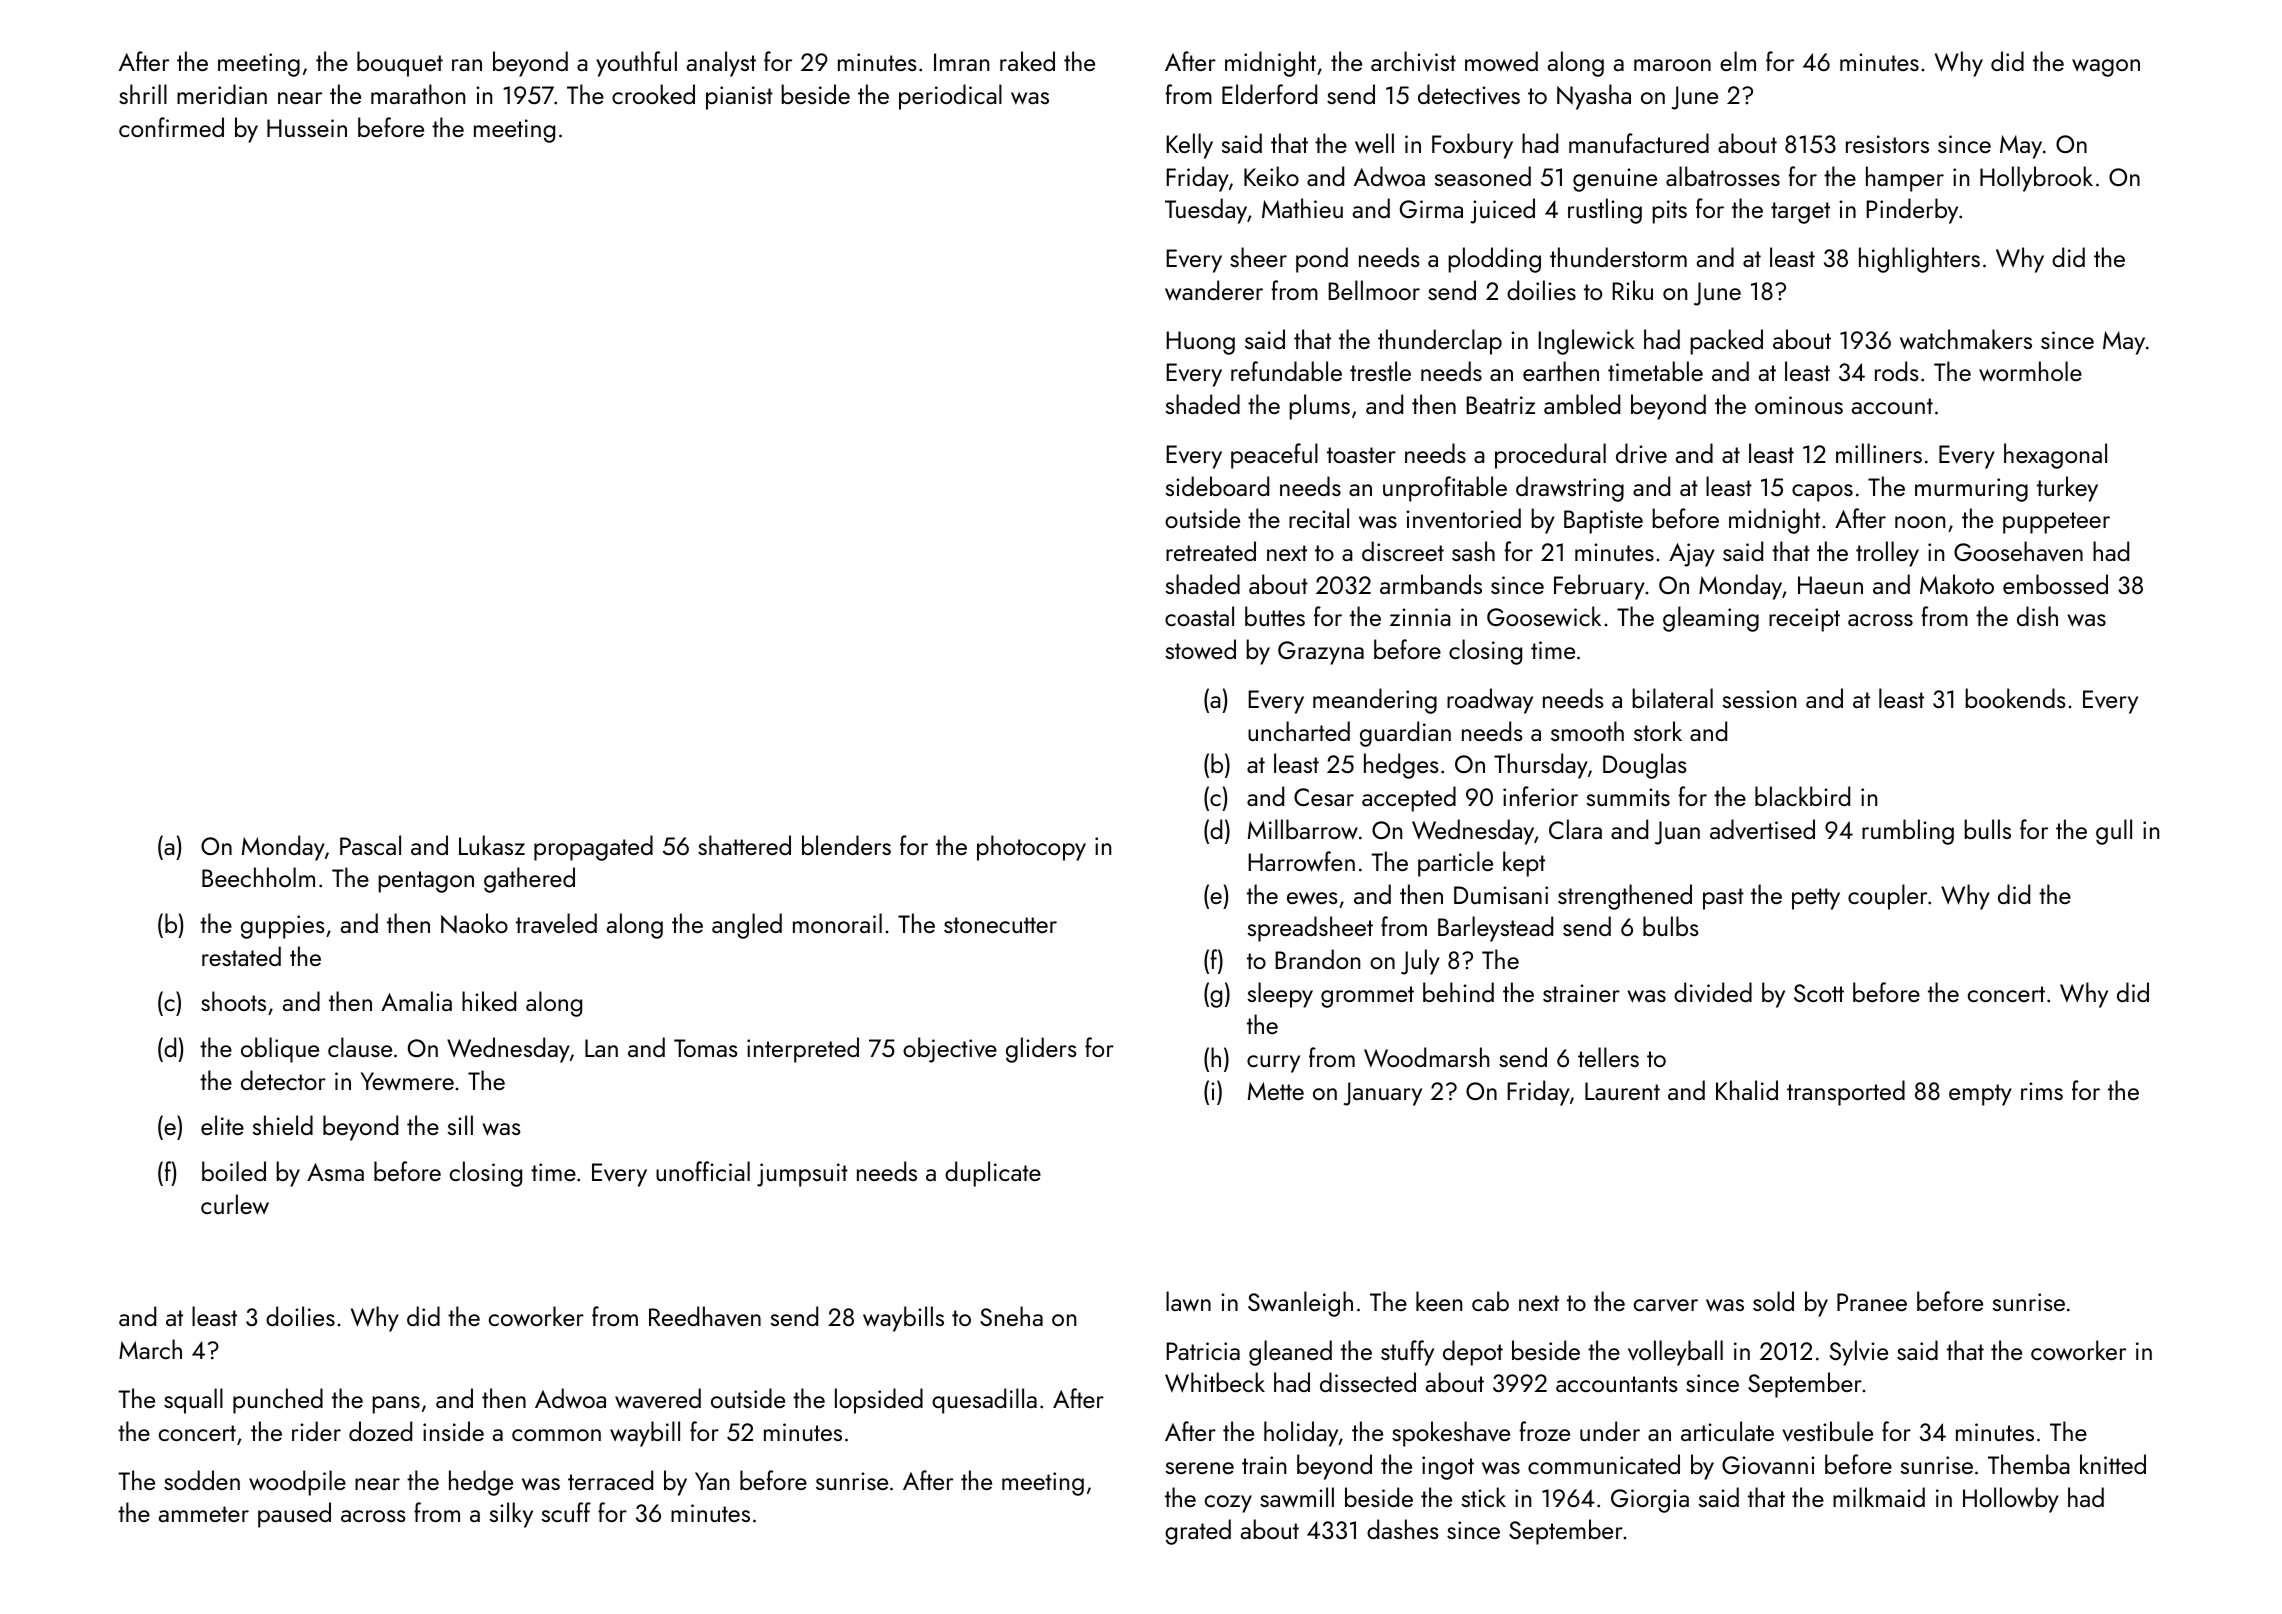 This image has width=2282, height=1614. I want to click on Scott, so click(1819, 993).
